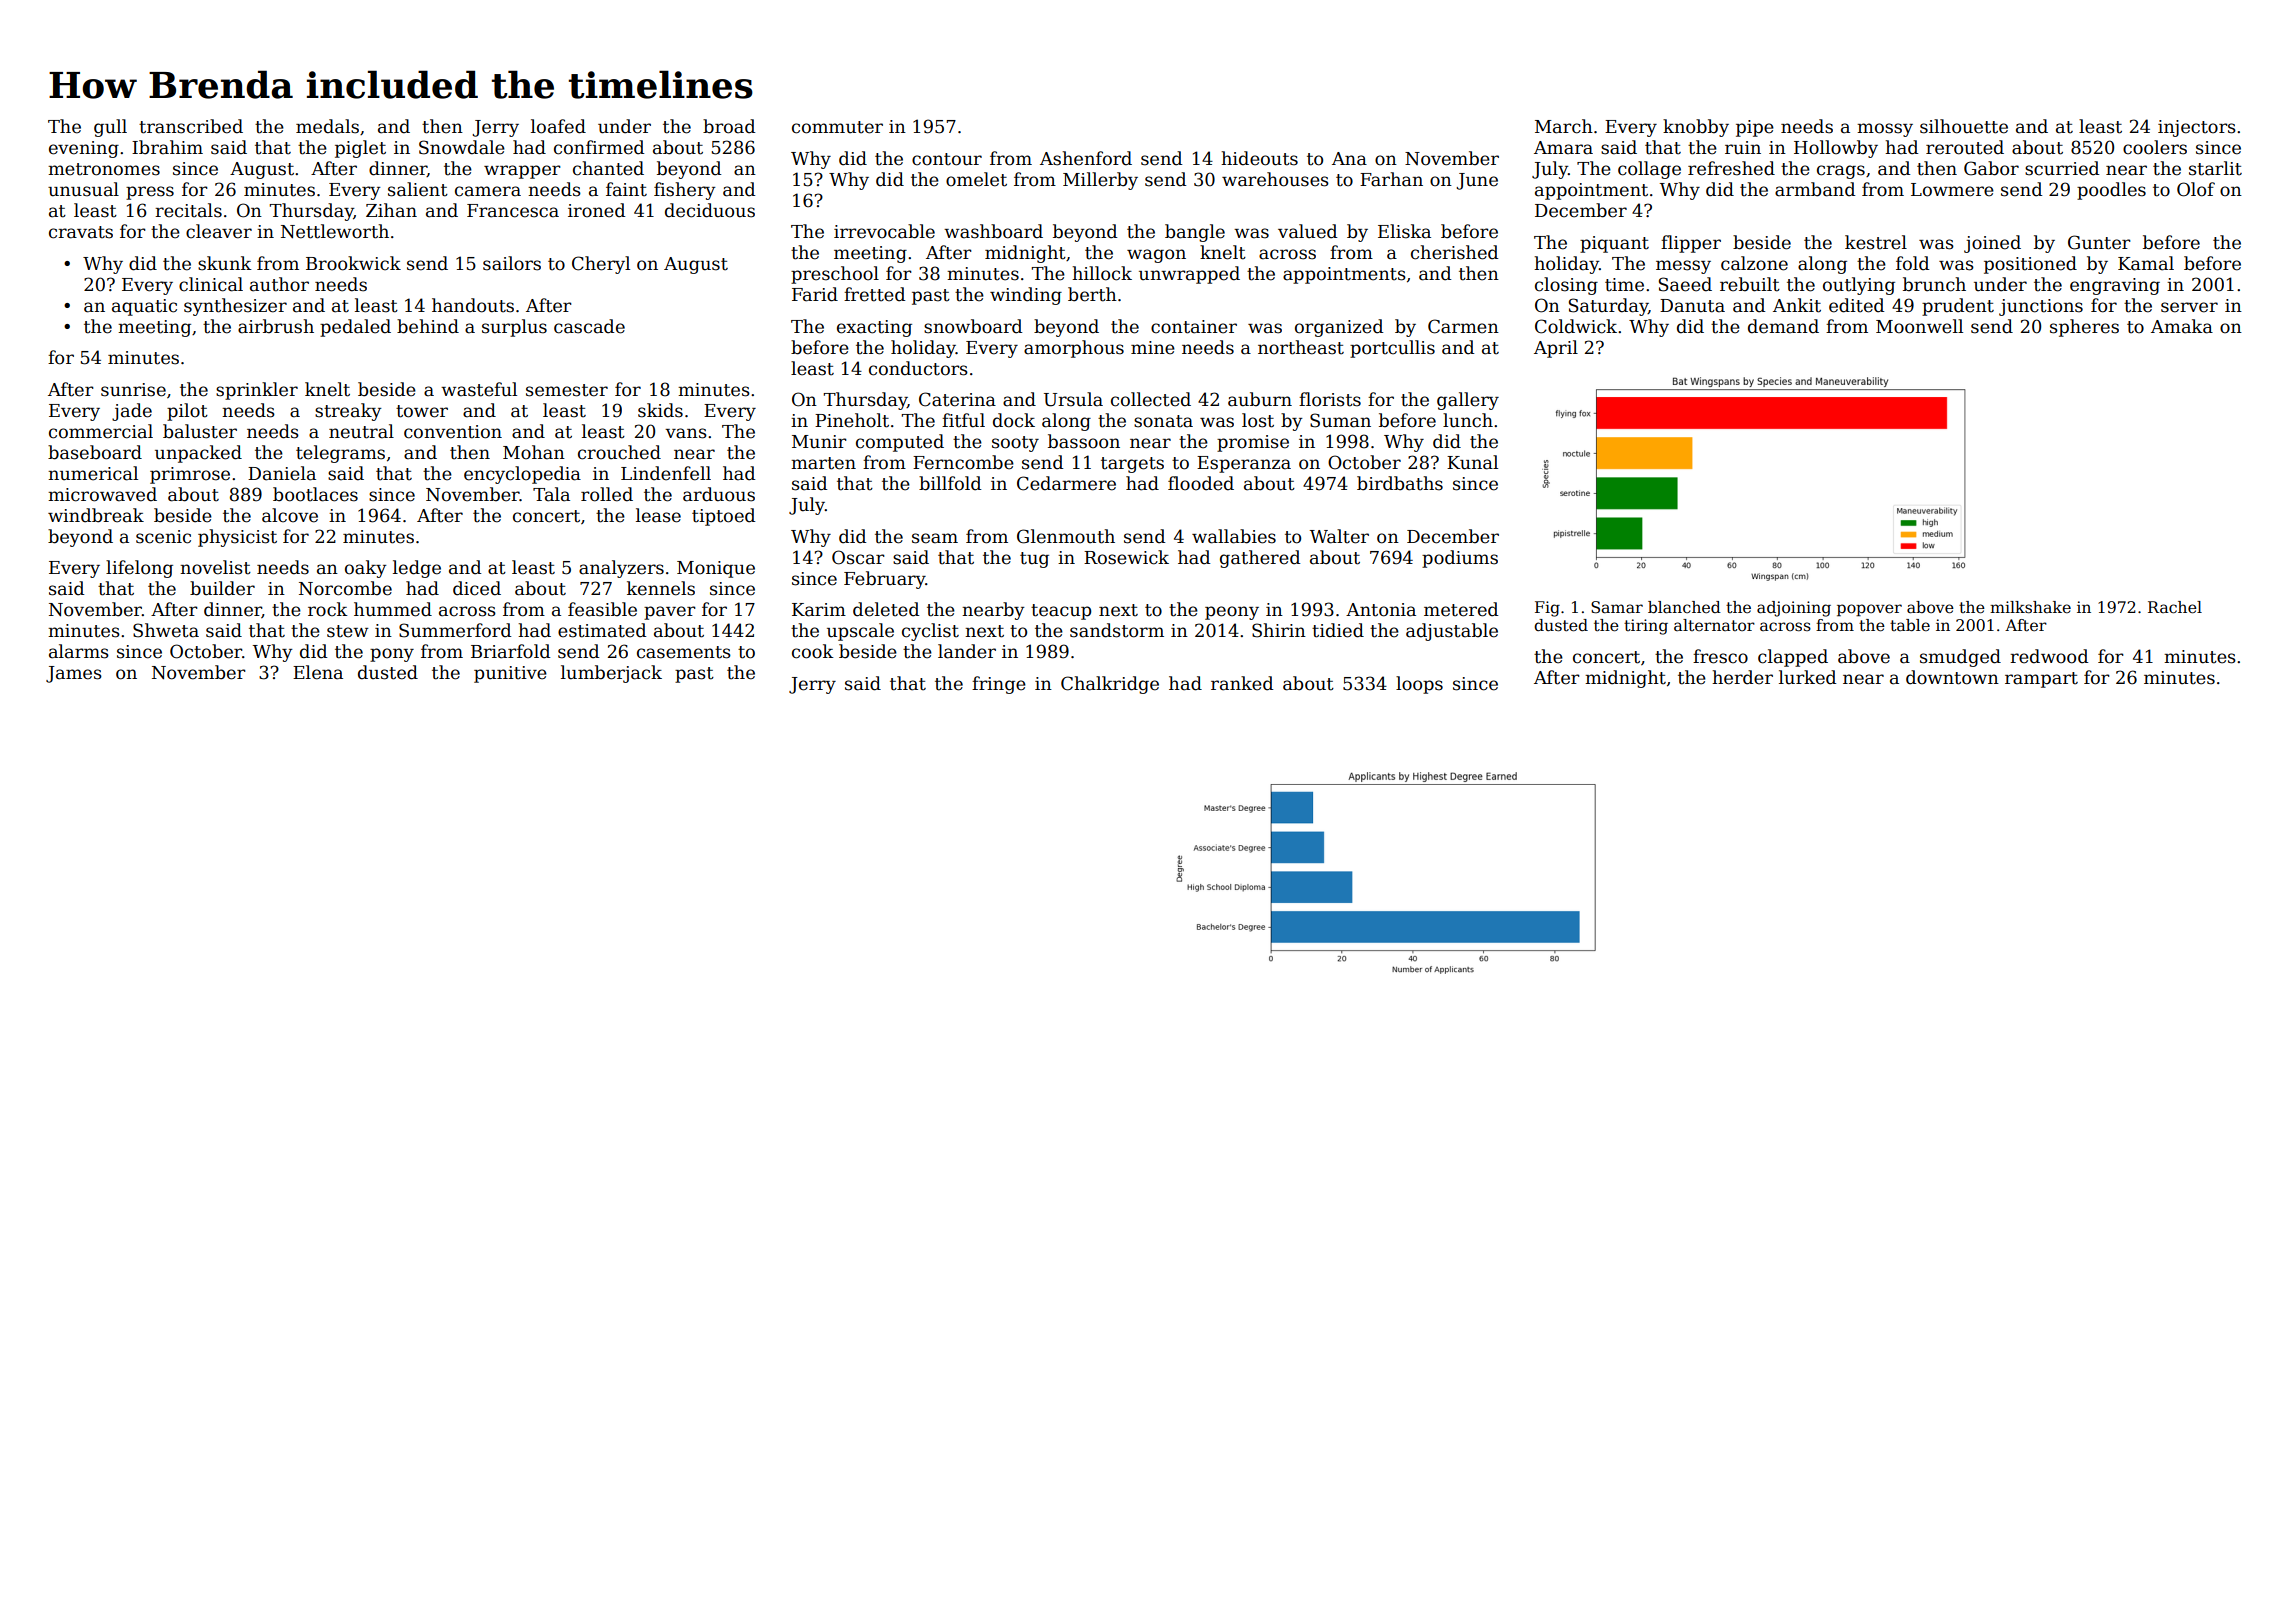 This page has height=1619, width=2290. I want to click on broad, so click(729, 126).
